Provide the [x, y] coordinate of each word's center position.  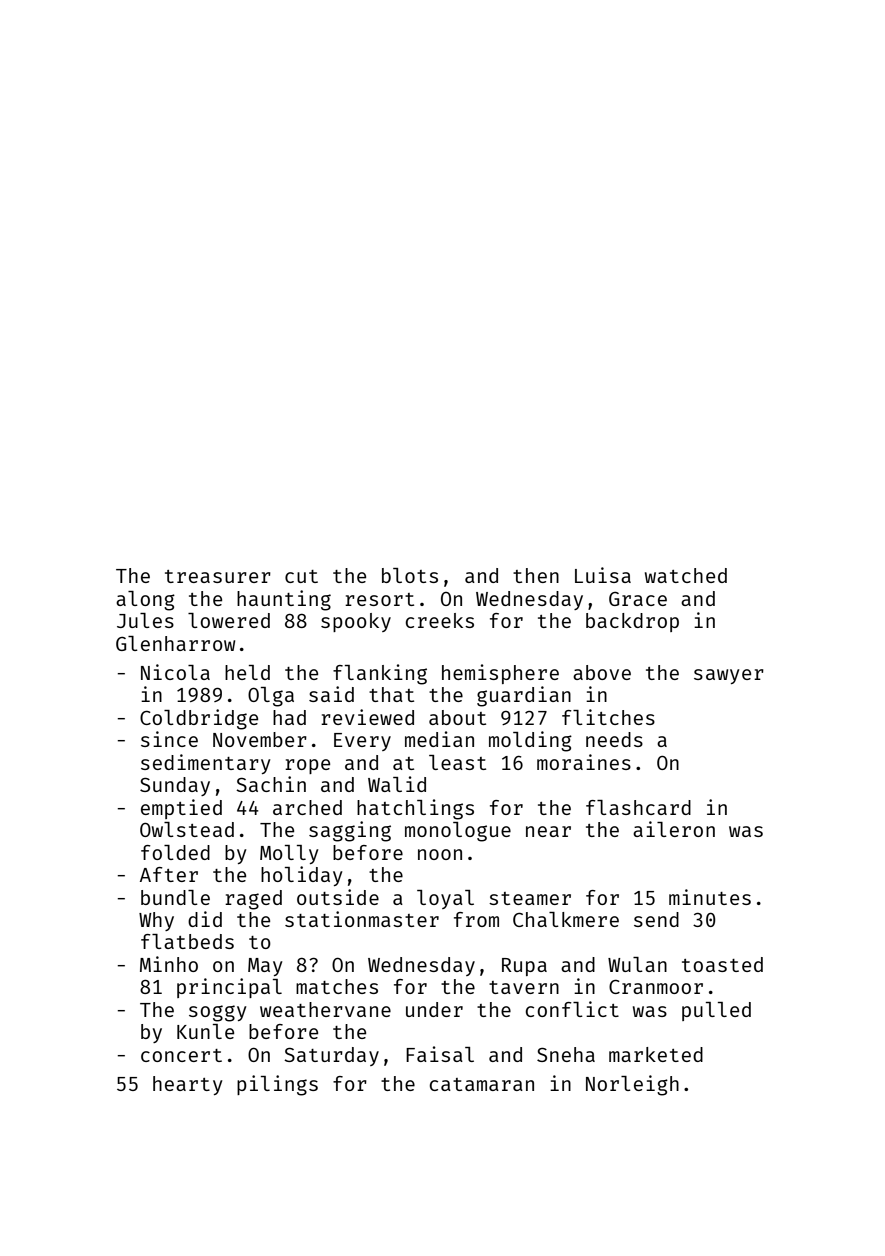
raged [253, 900]
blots [410, 575]
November [260, 739]
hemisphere [500, 674]
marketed [656, 1054]
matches [337, 986]
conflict [572, 1009]
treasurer [218, 576]
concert [181, 1055]
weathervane [325, 1009]
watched [686, 575]
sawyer [729, 676]
